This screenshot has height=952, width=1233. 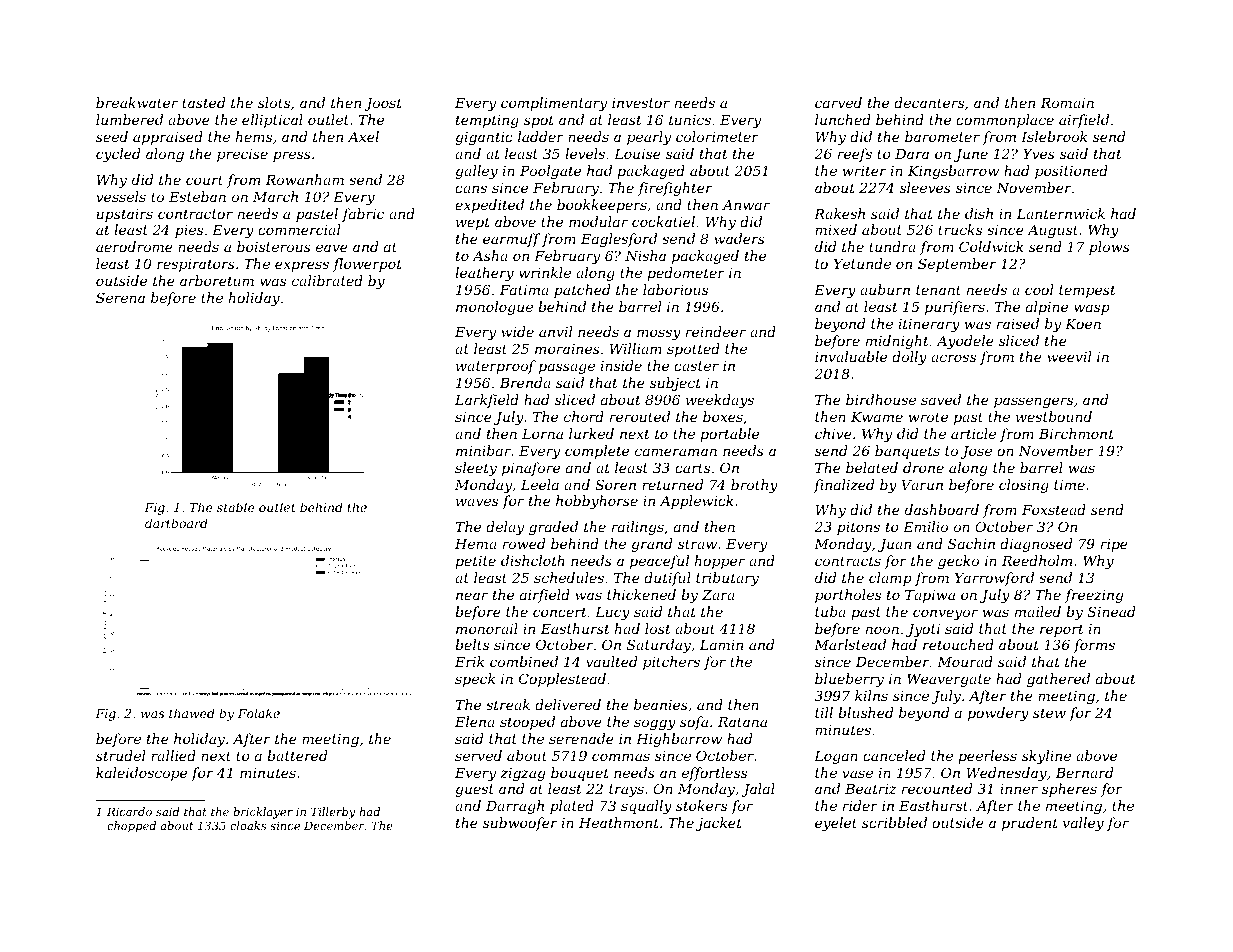 What do you see at coordinates (718, 595) in the screenshot?
I see `Zara` at bounding box center [718, 595].
